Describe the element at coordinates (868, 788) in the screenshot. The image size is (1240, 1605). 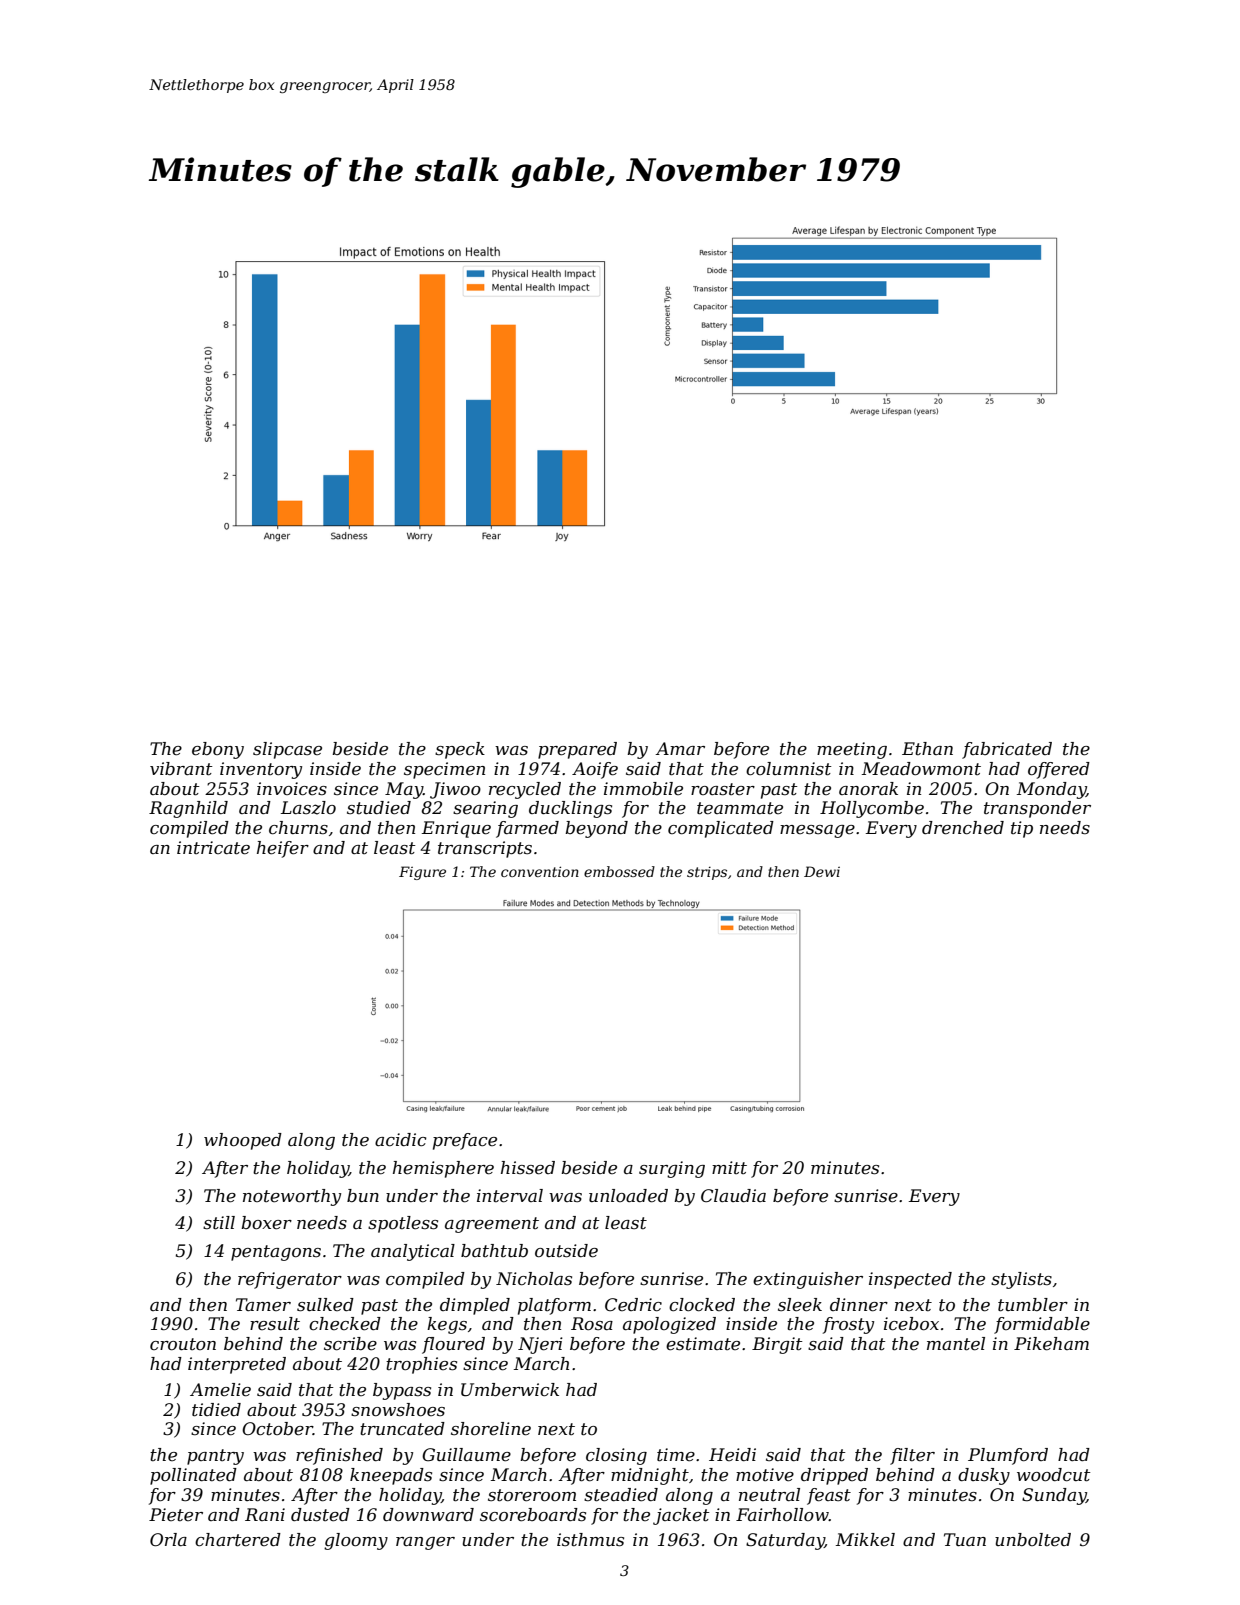
I see `anorak` at that location.
